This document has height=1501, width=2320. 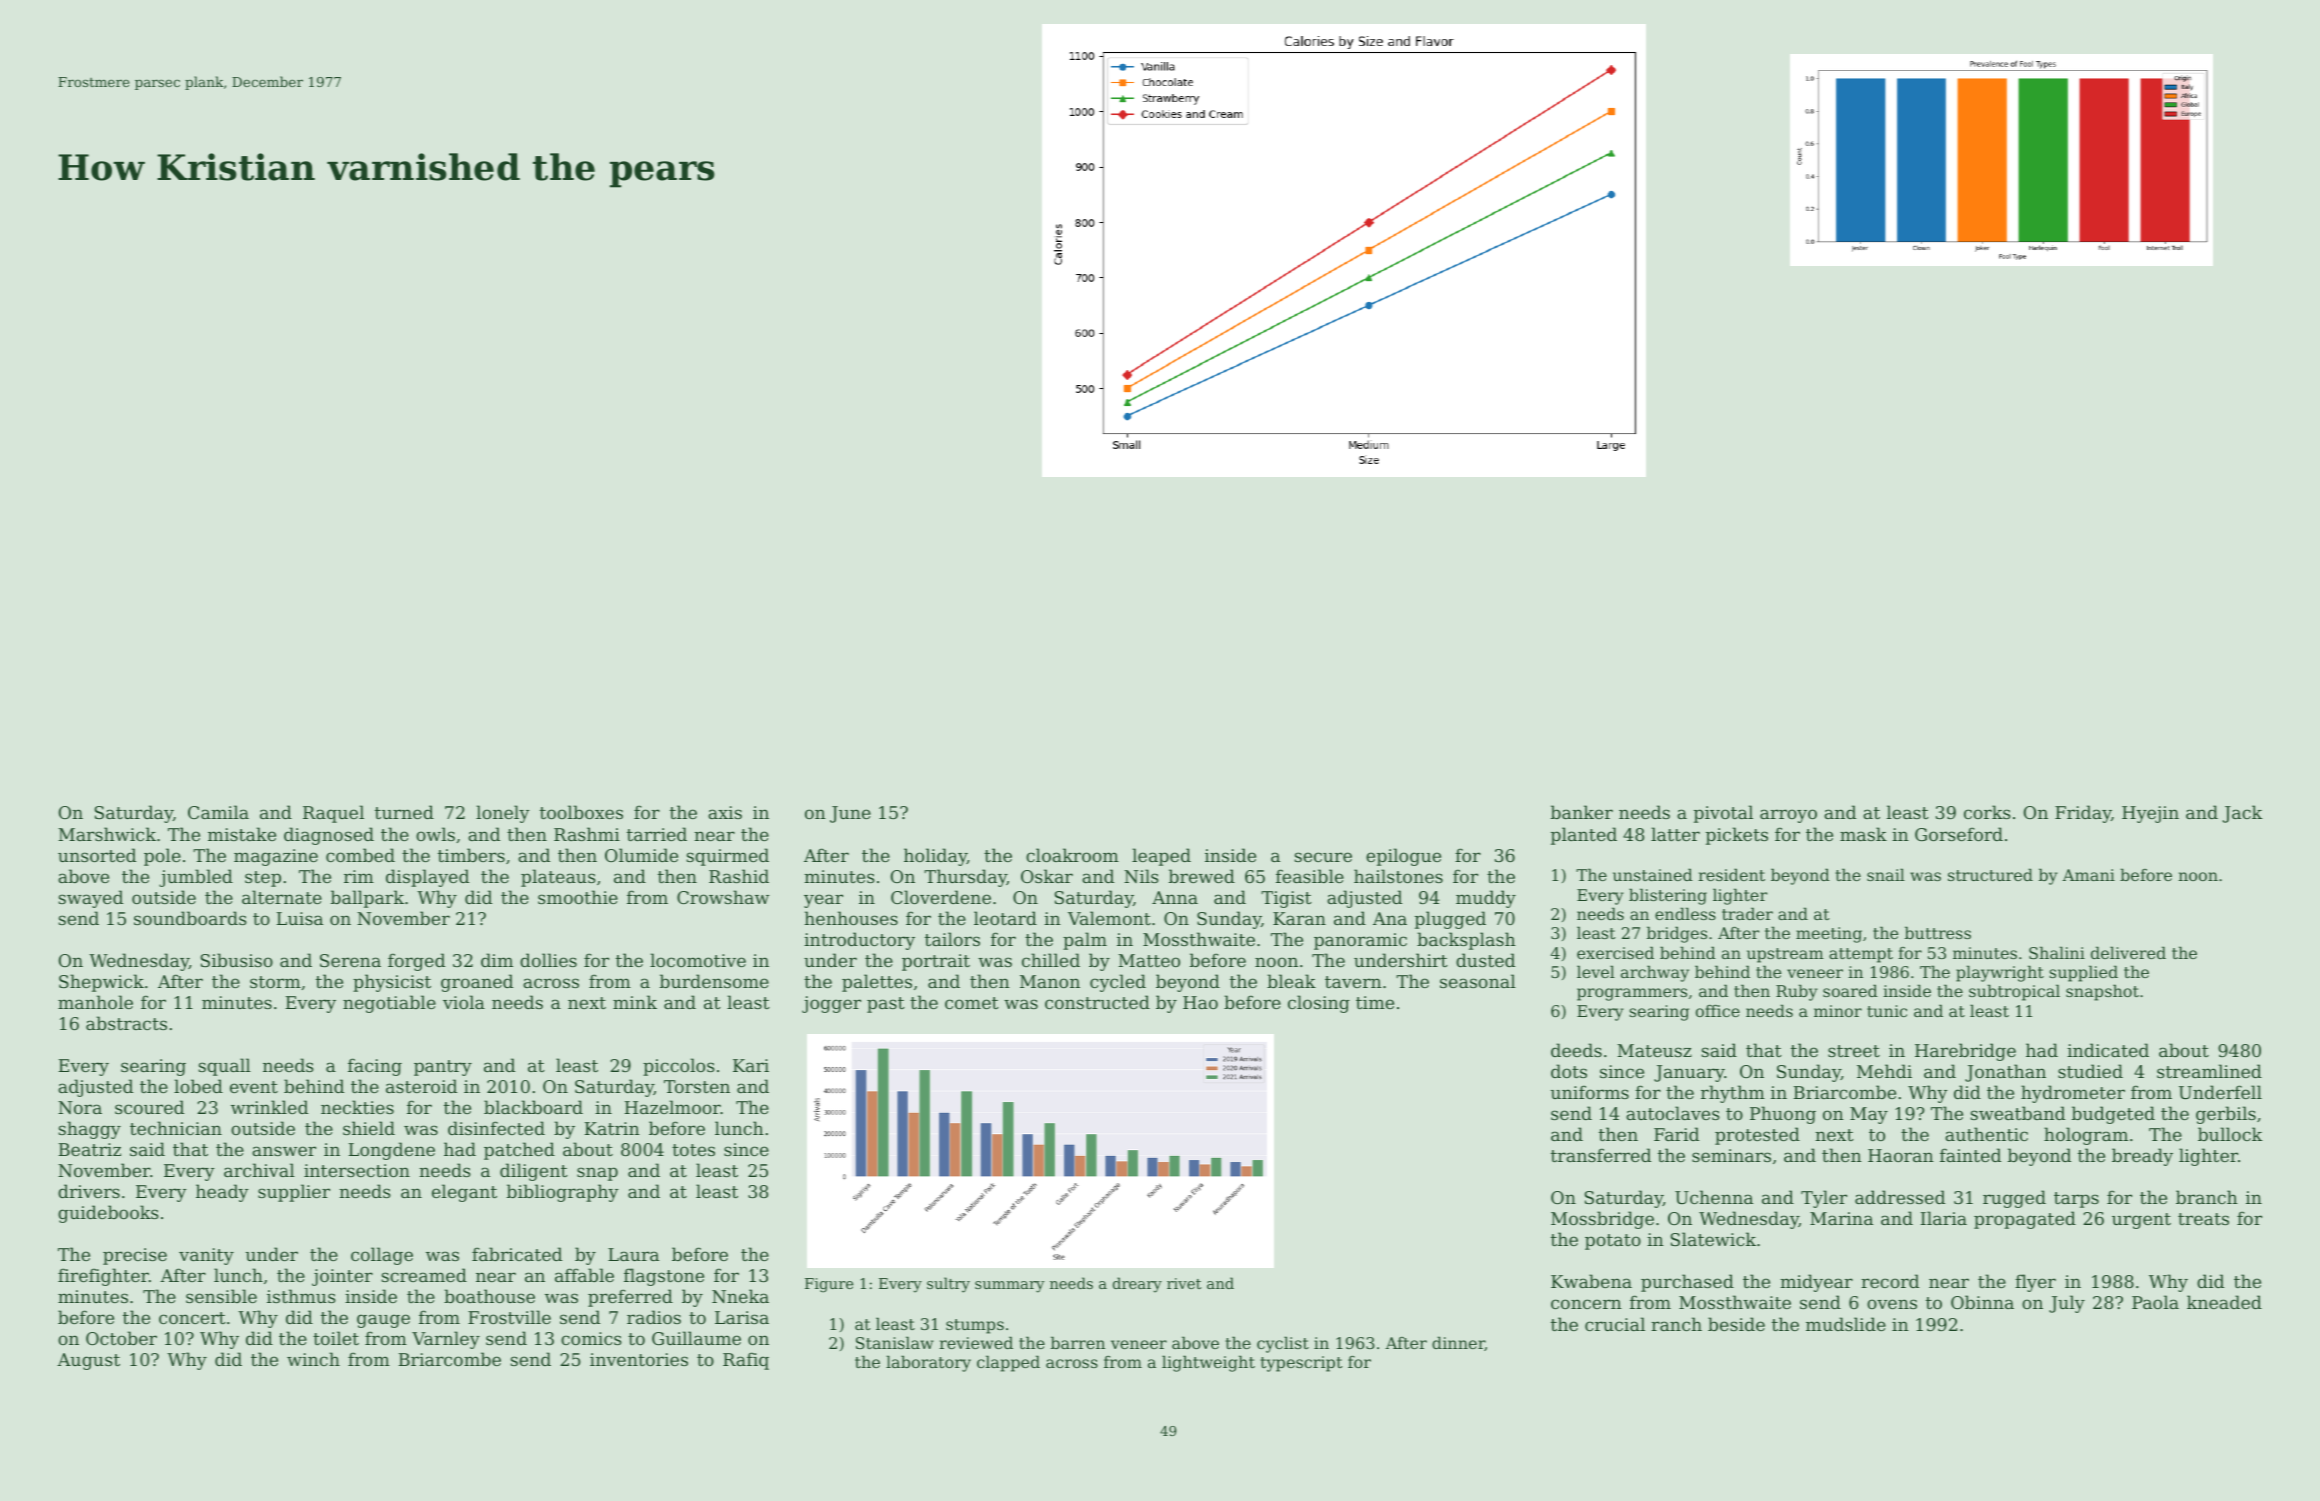 I want to click on indicated, so click(x=2108, y=1050).
